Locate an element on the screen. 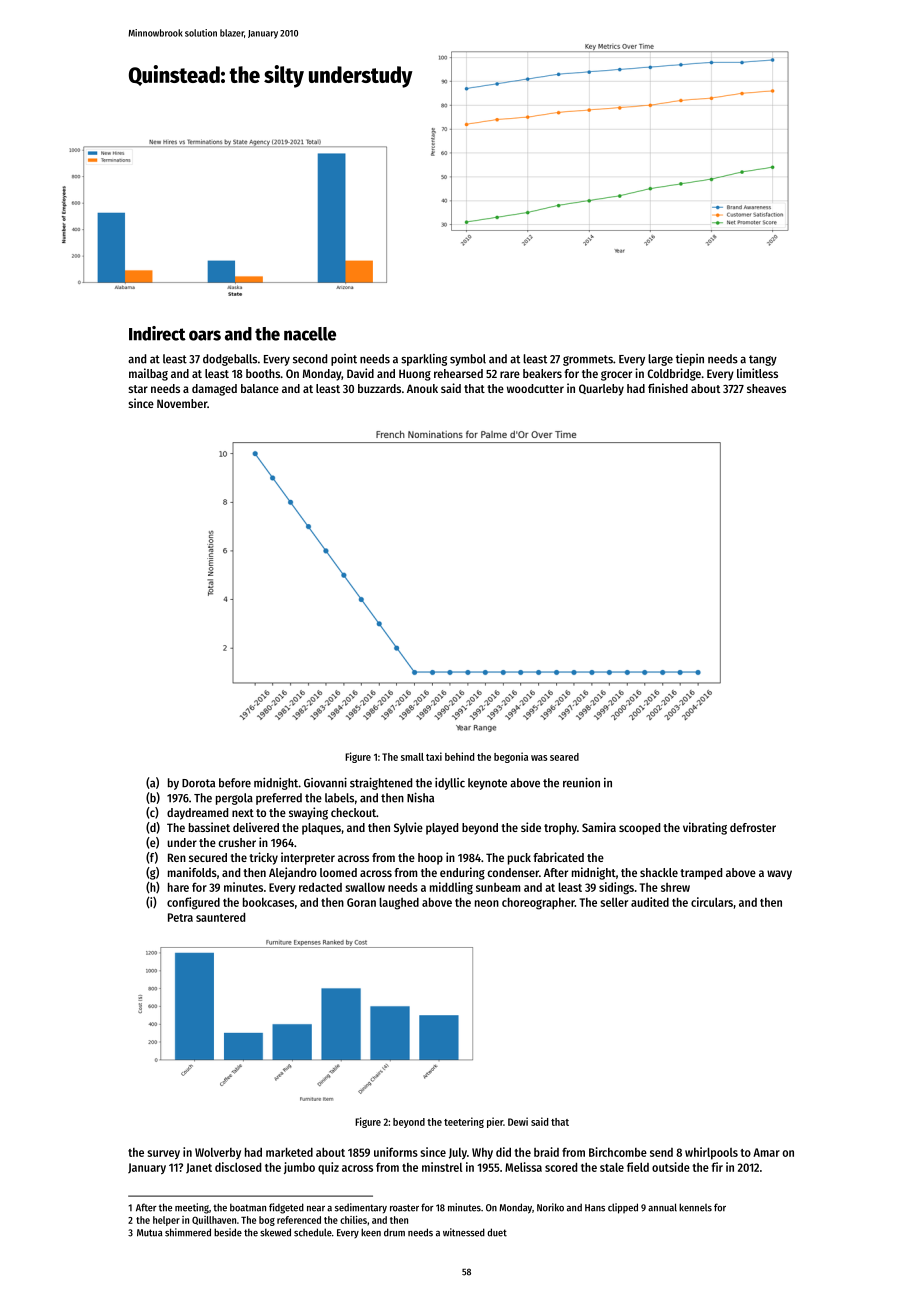 The image size is (924, 1314). tangy is located at coordinates (763, 360).
